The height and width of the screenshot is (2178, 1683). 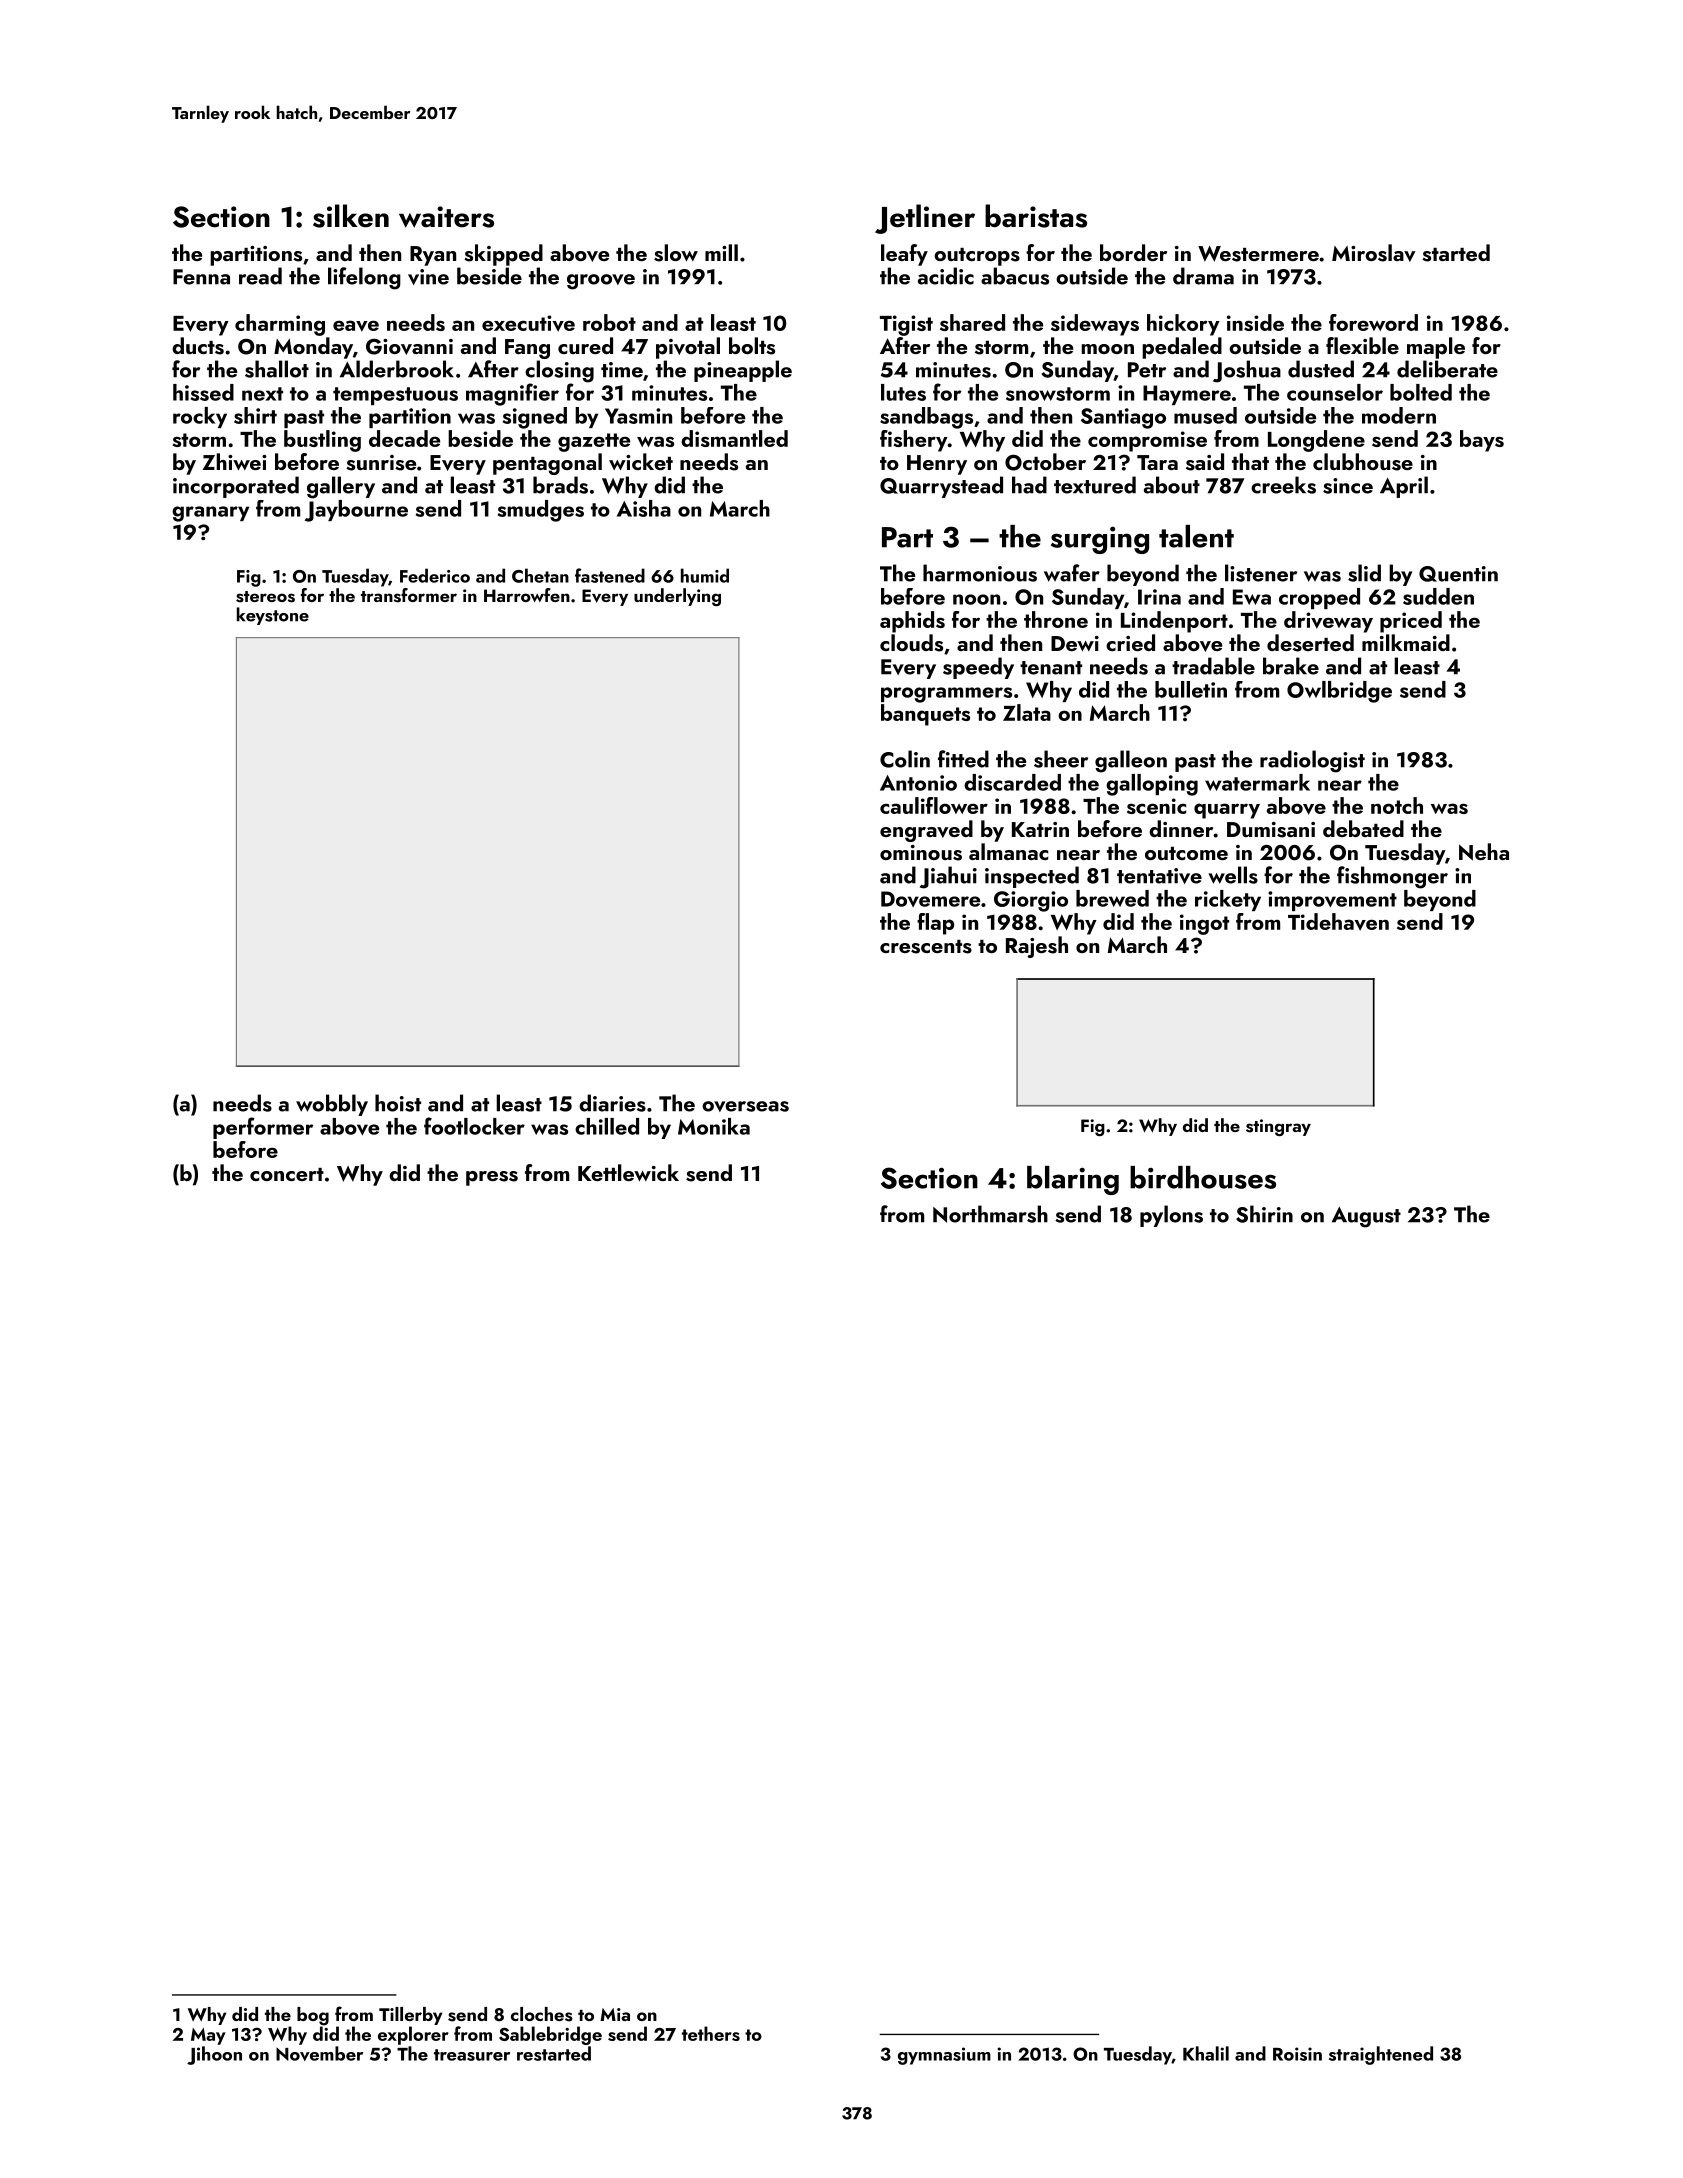 What do you see at coordinates (1366, 1217) in the screenshot?
I see `August` at bounding box center [1366, 1217].
